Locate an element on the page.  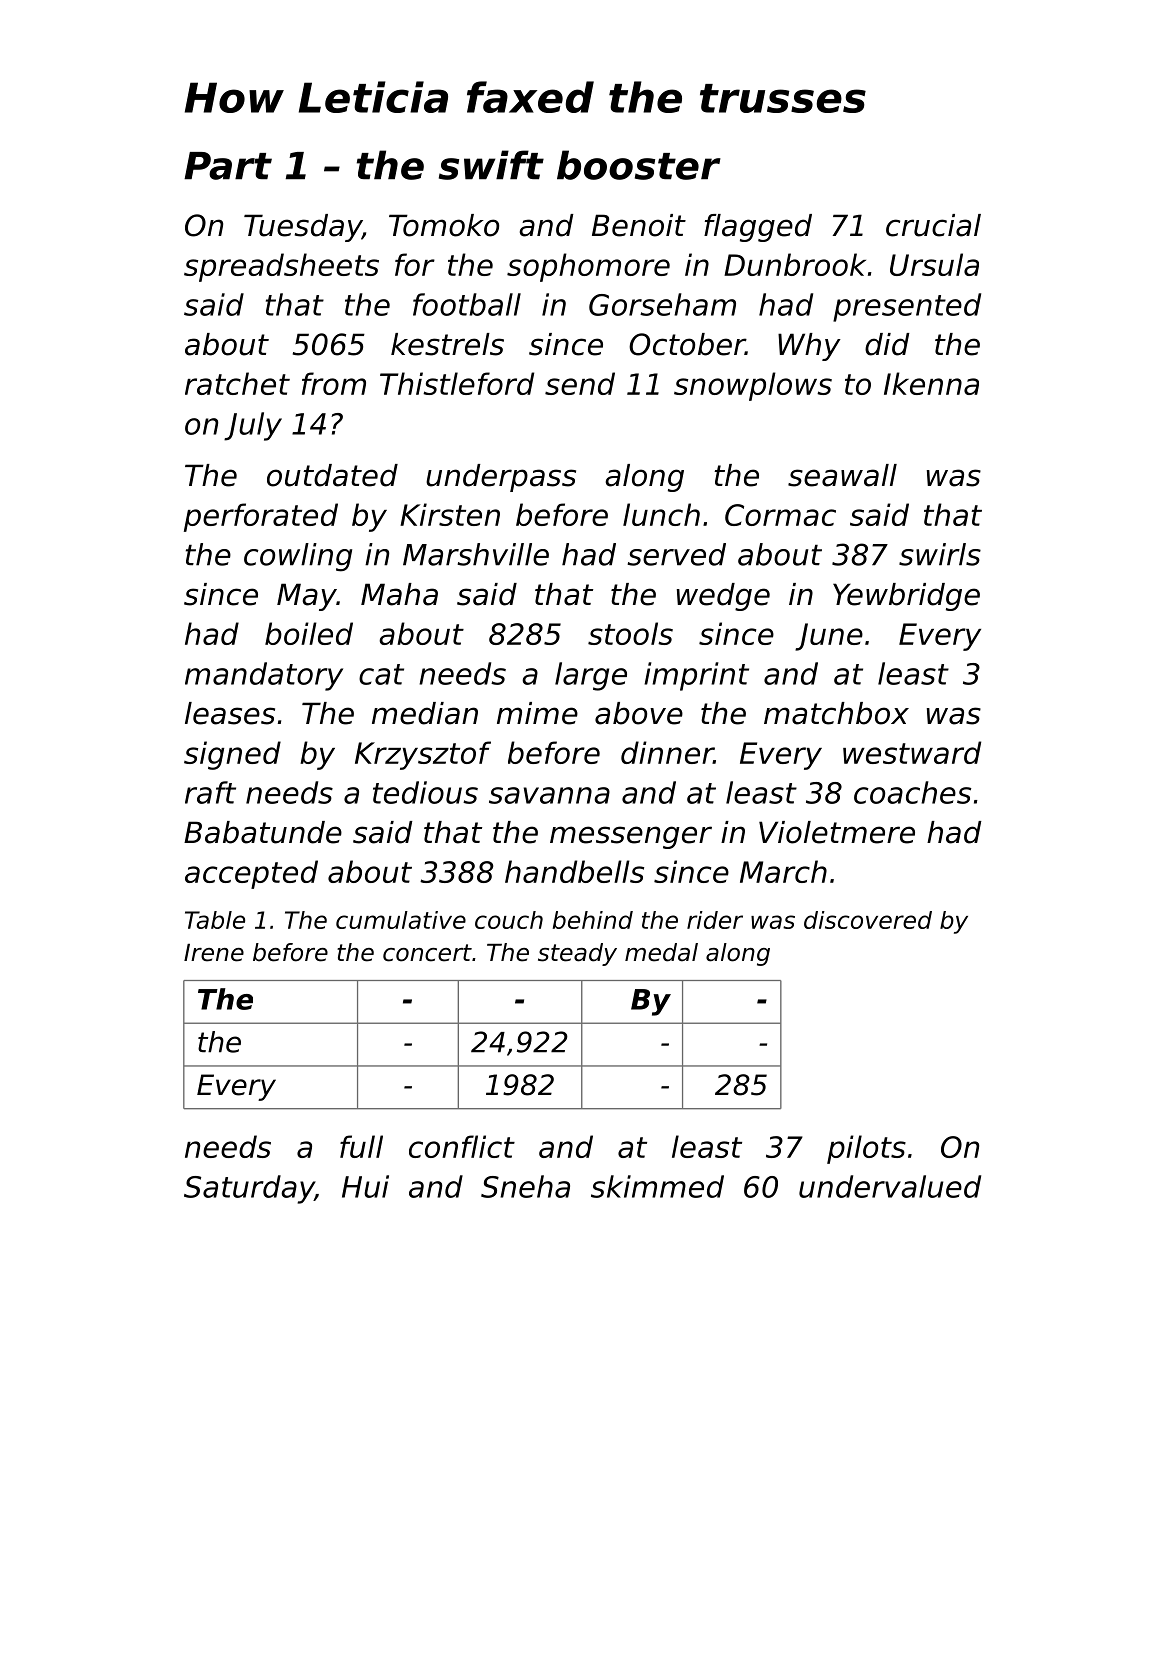
presented is located at coordinates (907, 307).
